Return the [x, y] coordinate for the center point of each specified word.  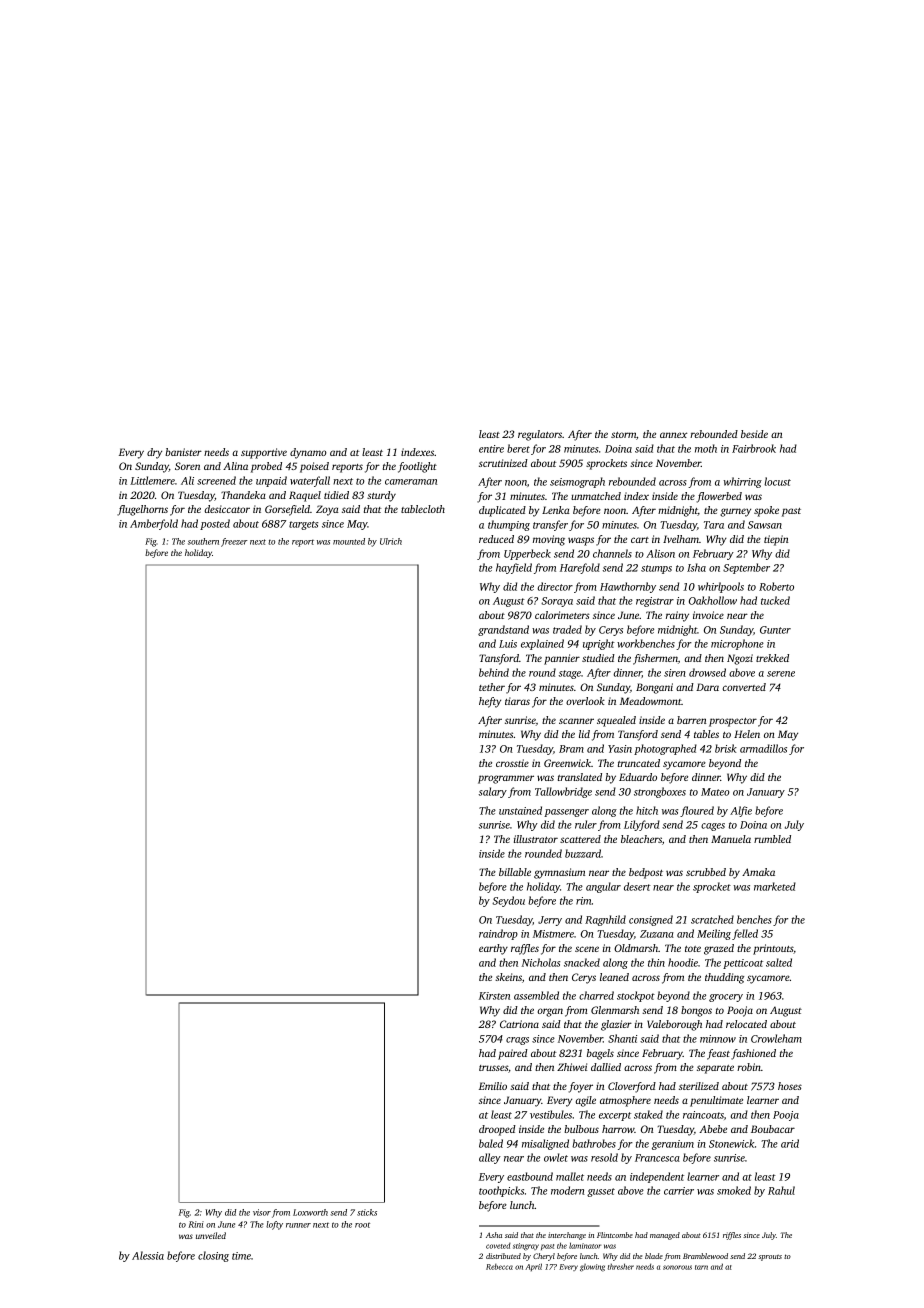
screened [216, 480]
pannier [562, 659]
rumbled [772, 839]
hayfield [514, 568]
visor [262, 1212]
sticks [367, 1212]
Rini [196, 1224]
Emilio [493, 1086]
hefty [490, 702]
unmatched [596, 496]
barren [691, 720]
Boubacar [773, 1129]
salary [493, 792]
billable [515, 872]
